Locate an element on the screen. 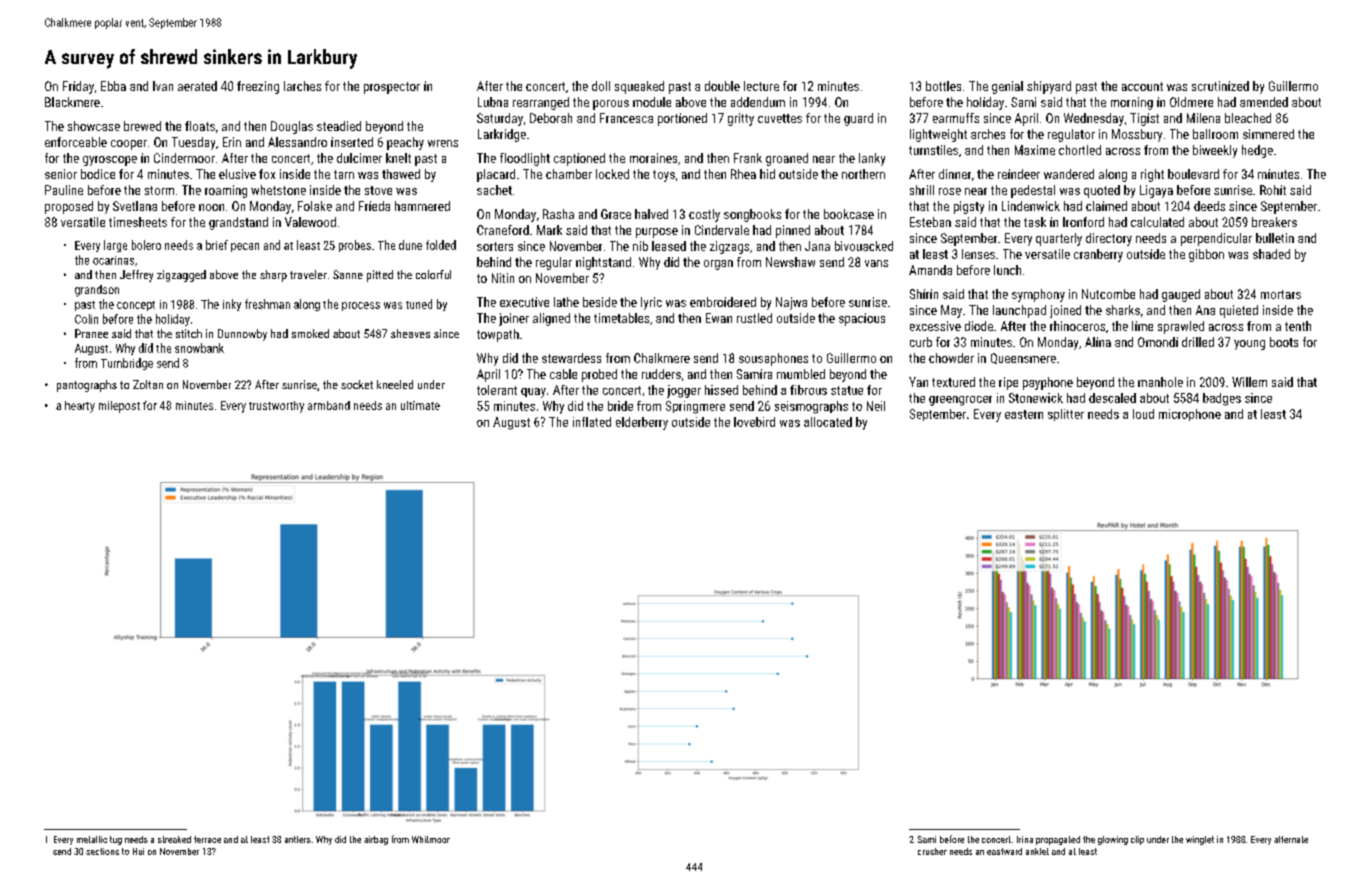 This screenshot has width=1372, height=887. sections is located at coordinates (102, 851).
